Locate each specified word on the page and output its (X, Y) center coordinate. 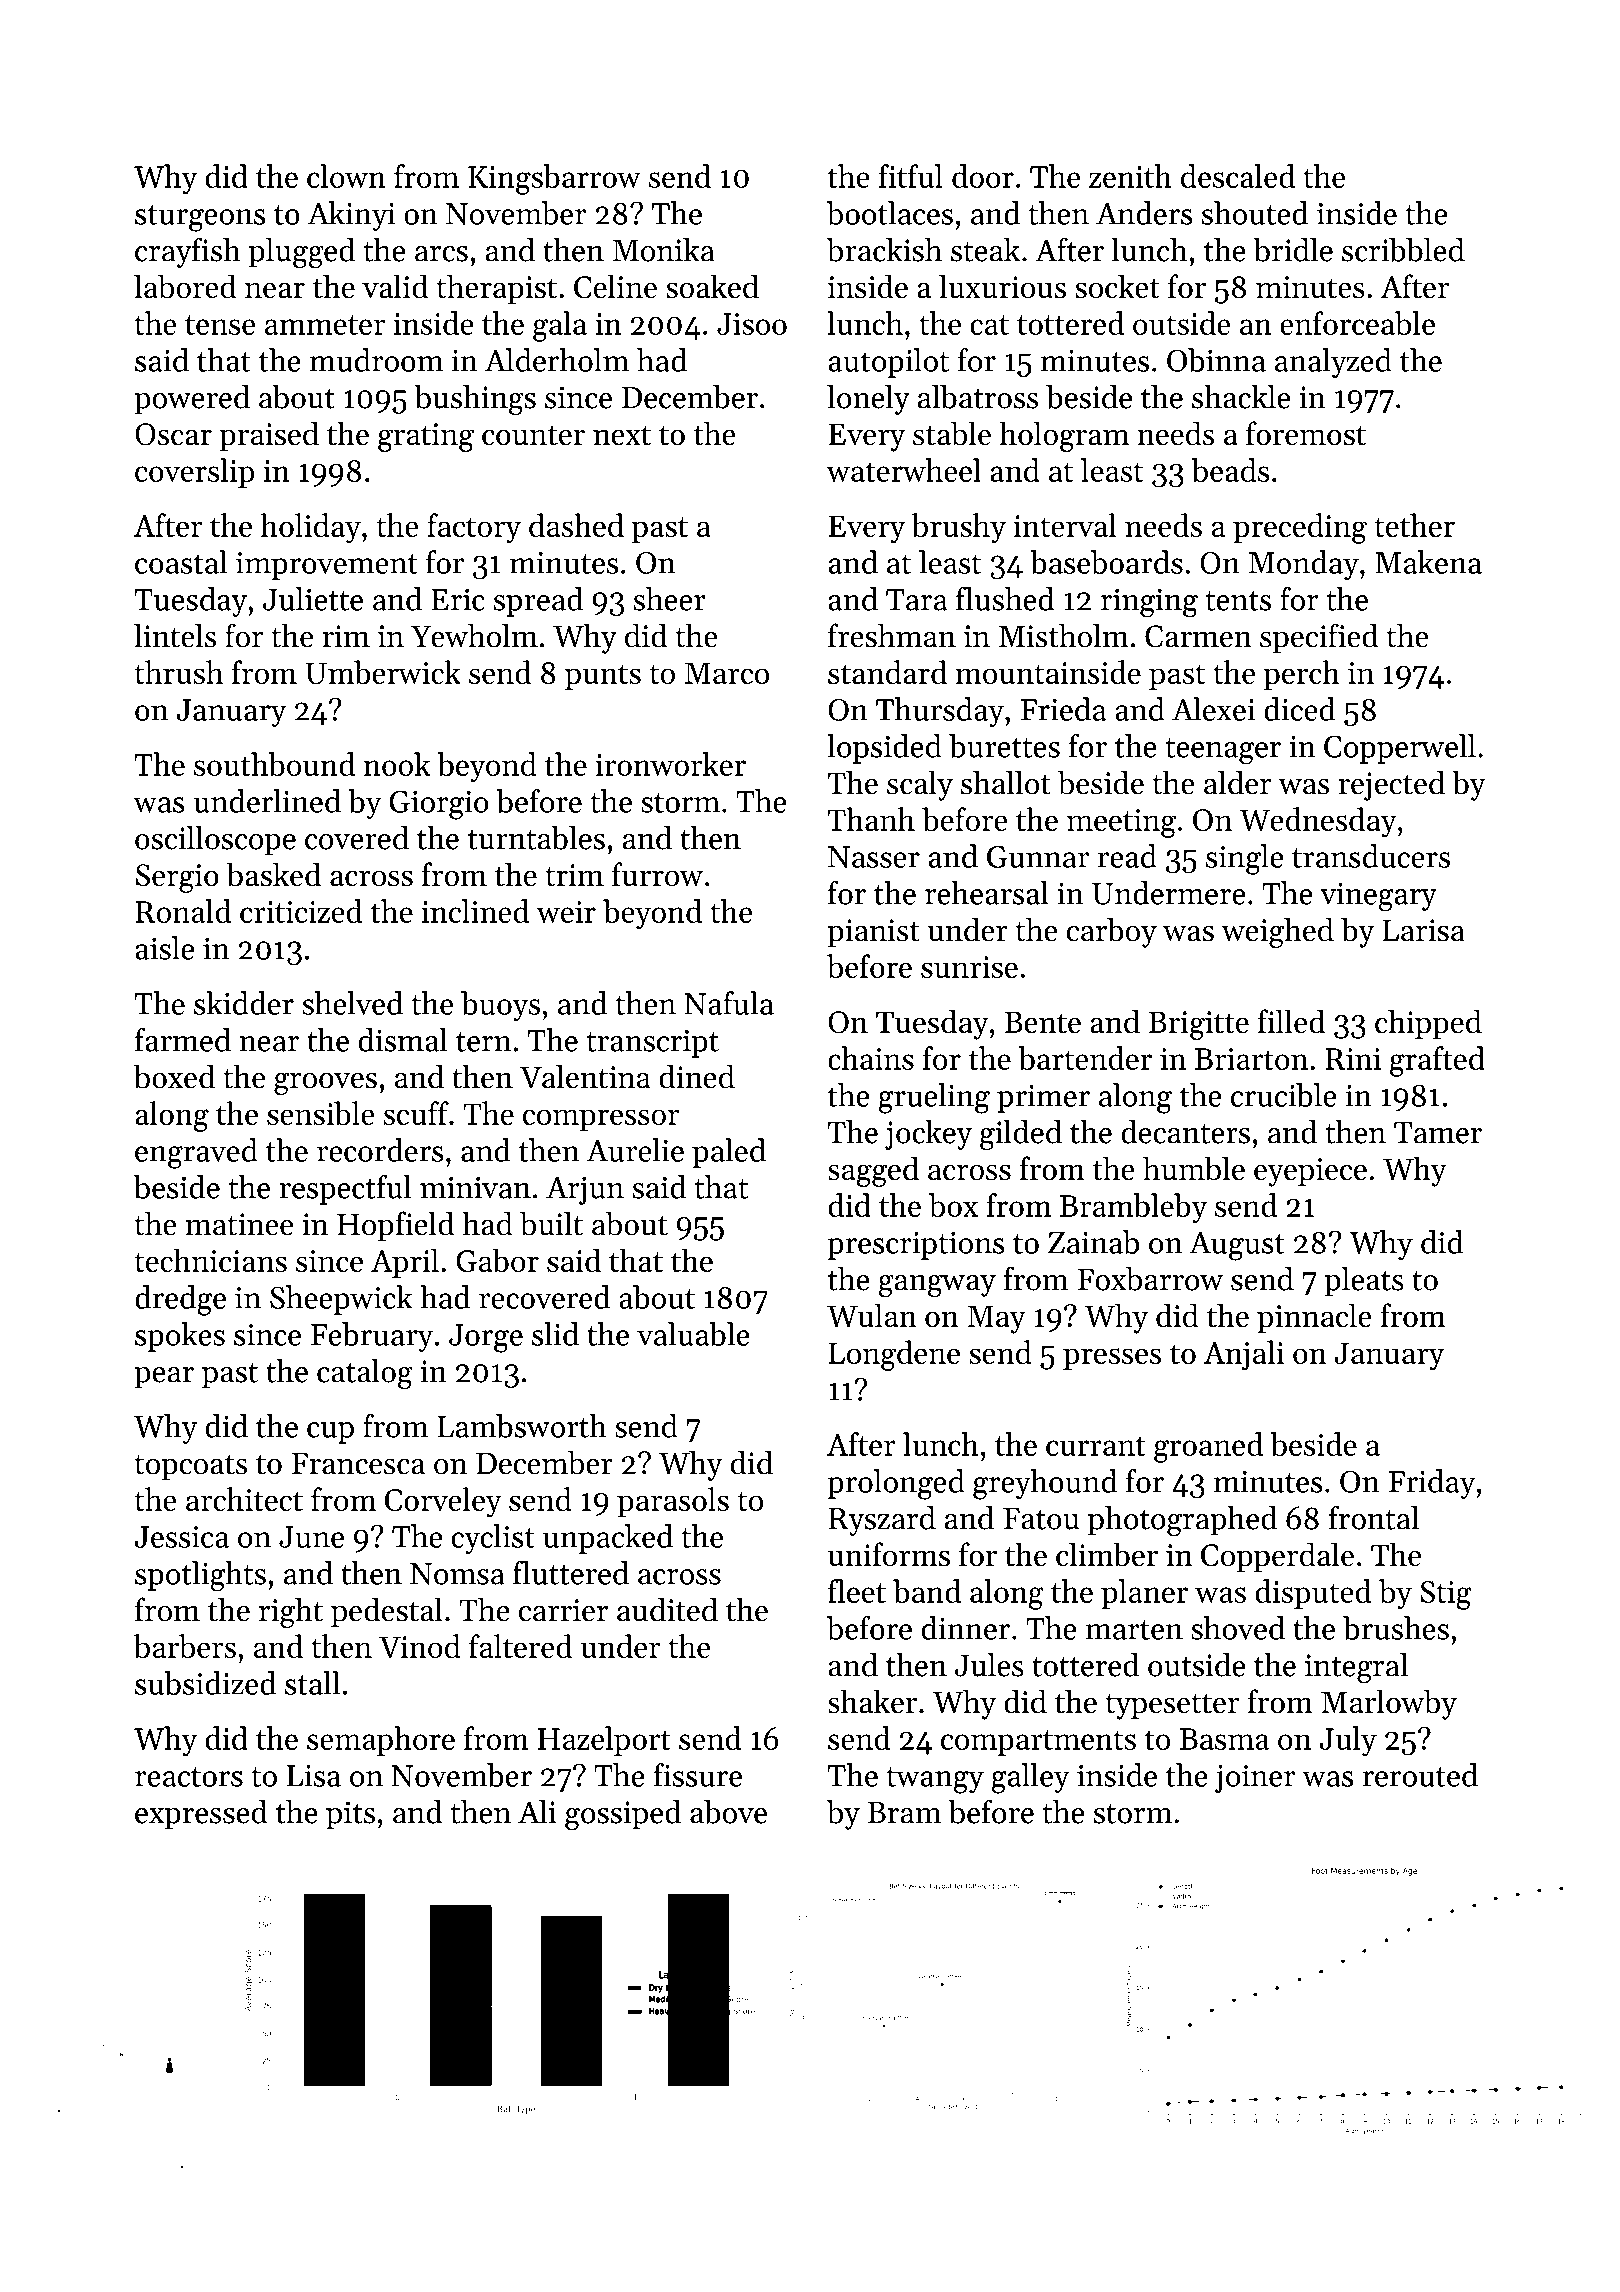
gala (560, 326)
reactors (189, 1777)
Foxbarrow (1150, 1279)
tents (1238, 601)
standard (887, 672)
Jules (989, 1665)
